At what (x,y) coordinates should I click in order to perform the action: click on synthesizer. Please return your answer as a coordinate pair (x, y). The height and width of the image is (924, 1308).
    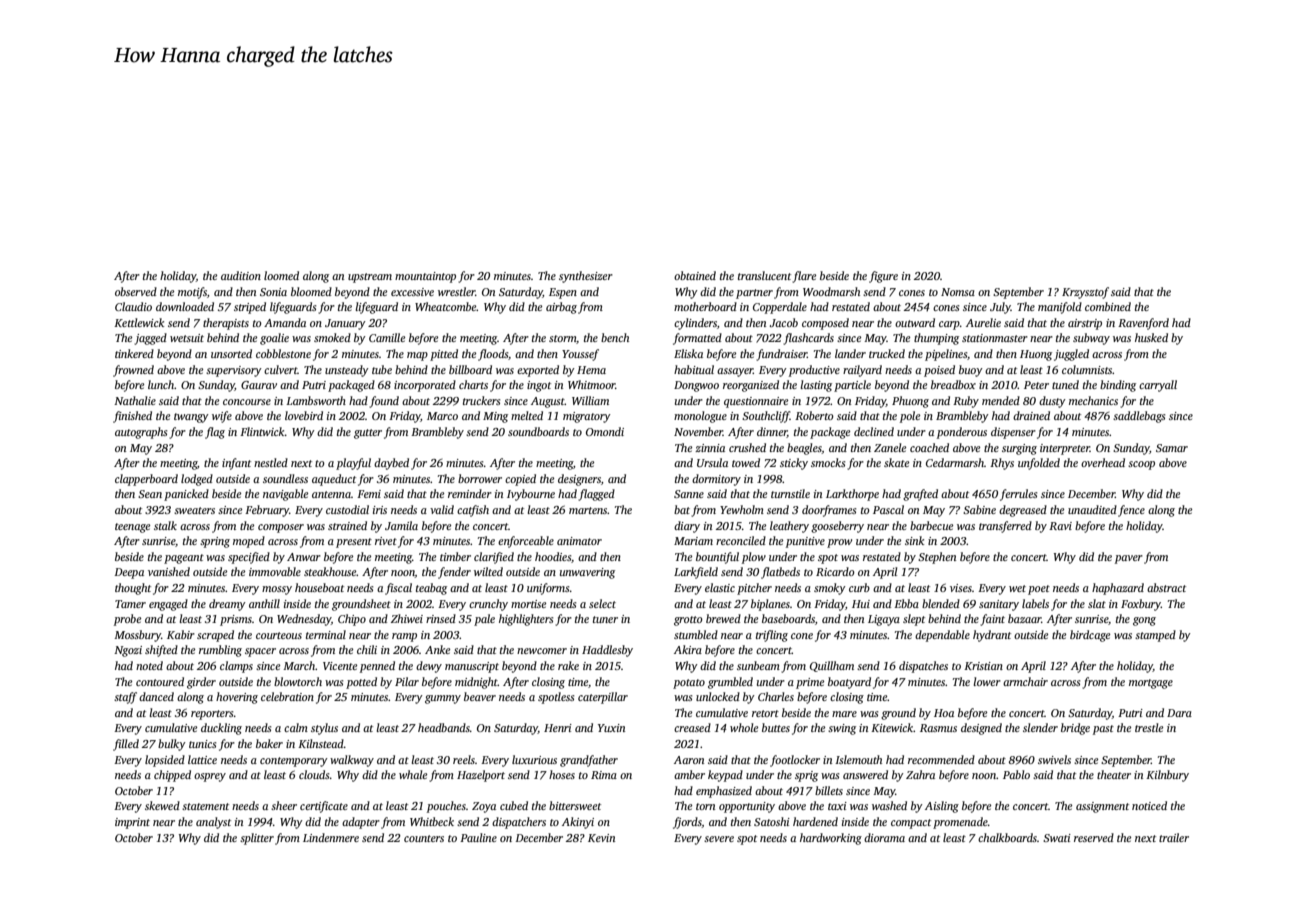
    Looking at the image, I should click on (586, 277).
